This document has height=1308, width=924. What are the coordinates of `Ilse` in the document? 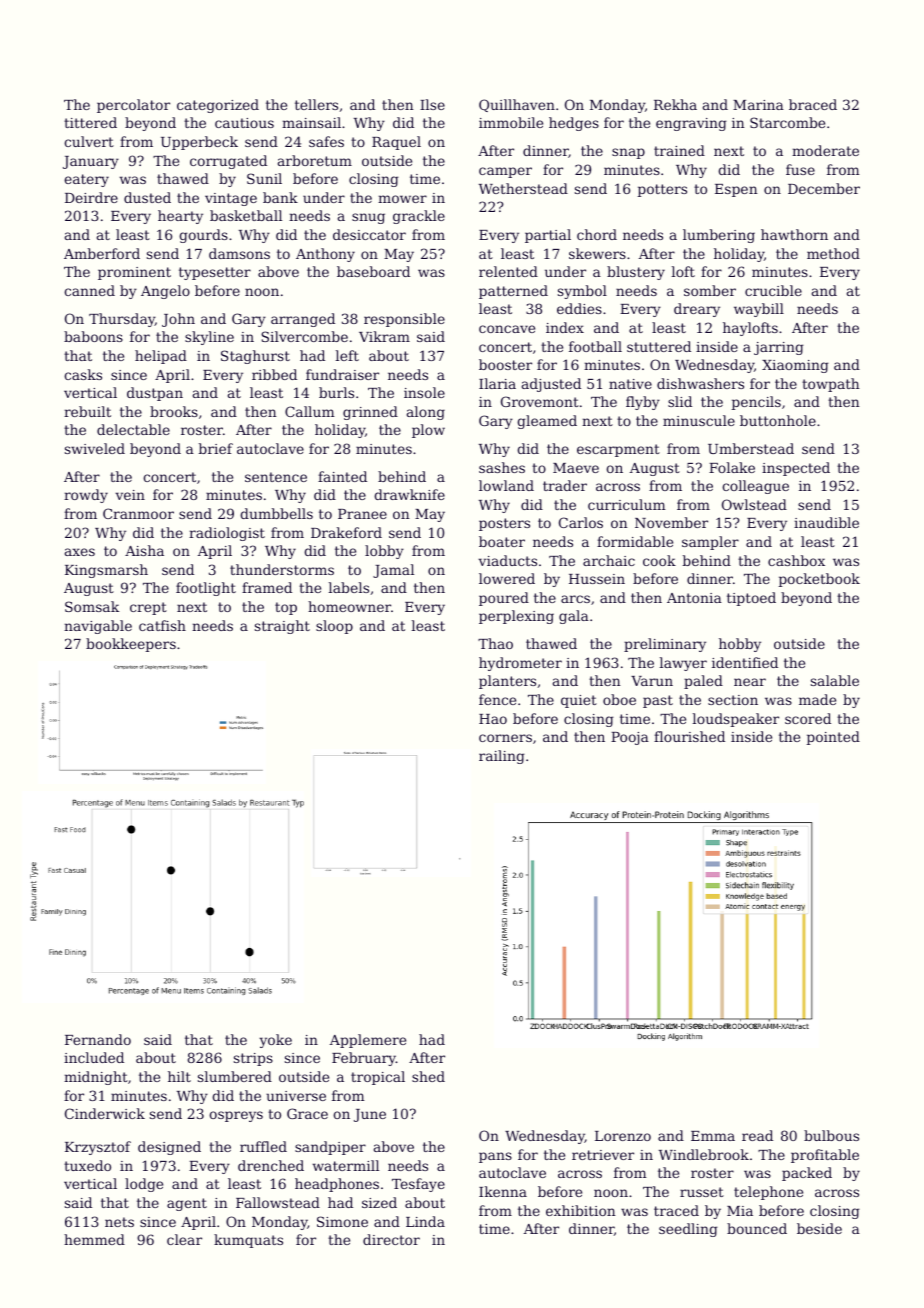 It's located at (432, 104).
